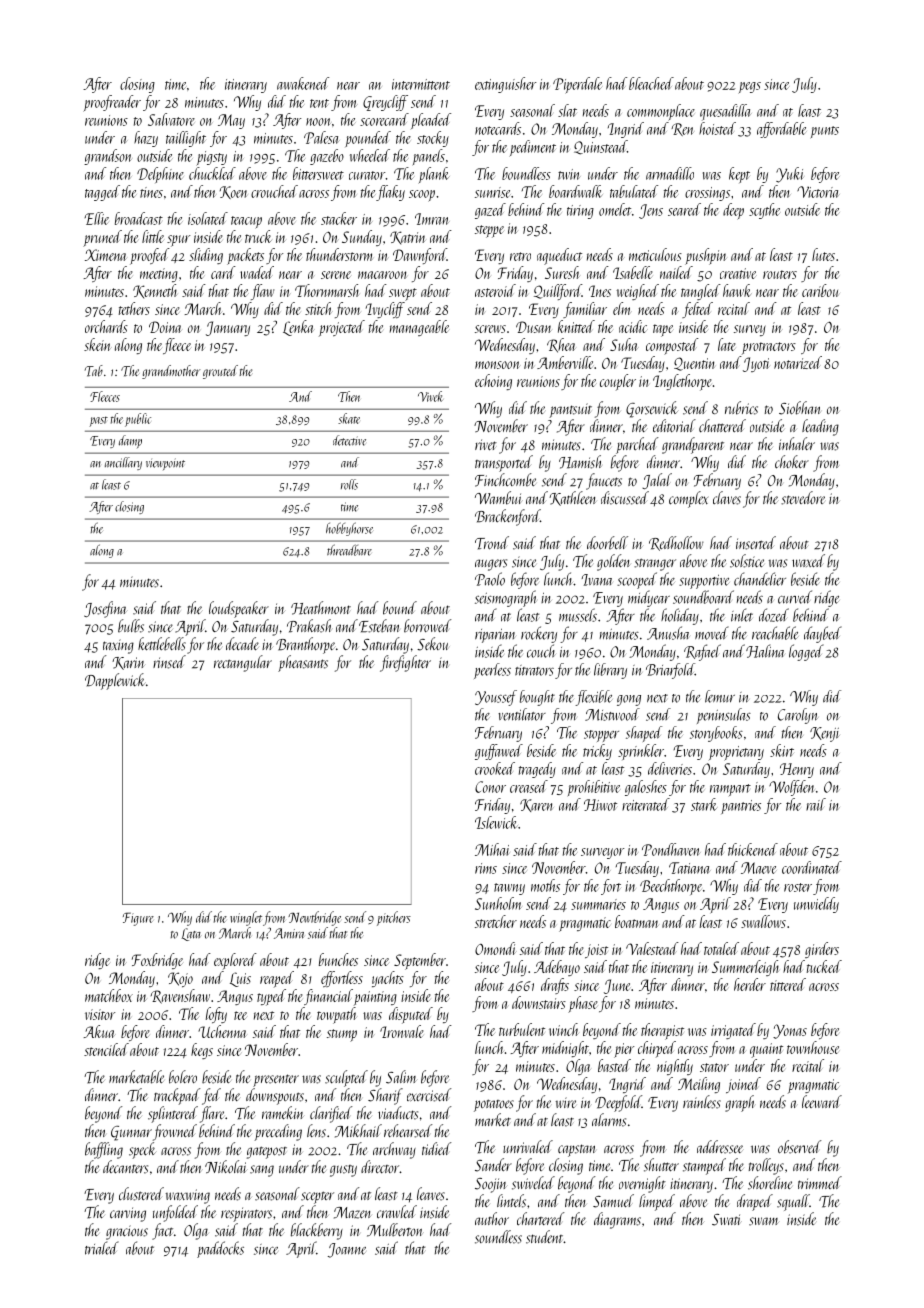 The image size is (924, 1308). I want to click on Greycliff, so click(385, 103).
